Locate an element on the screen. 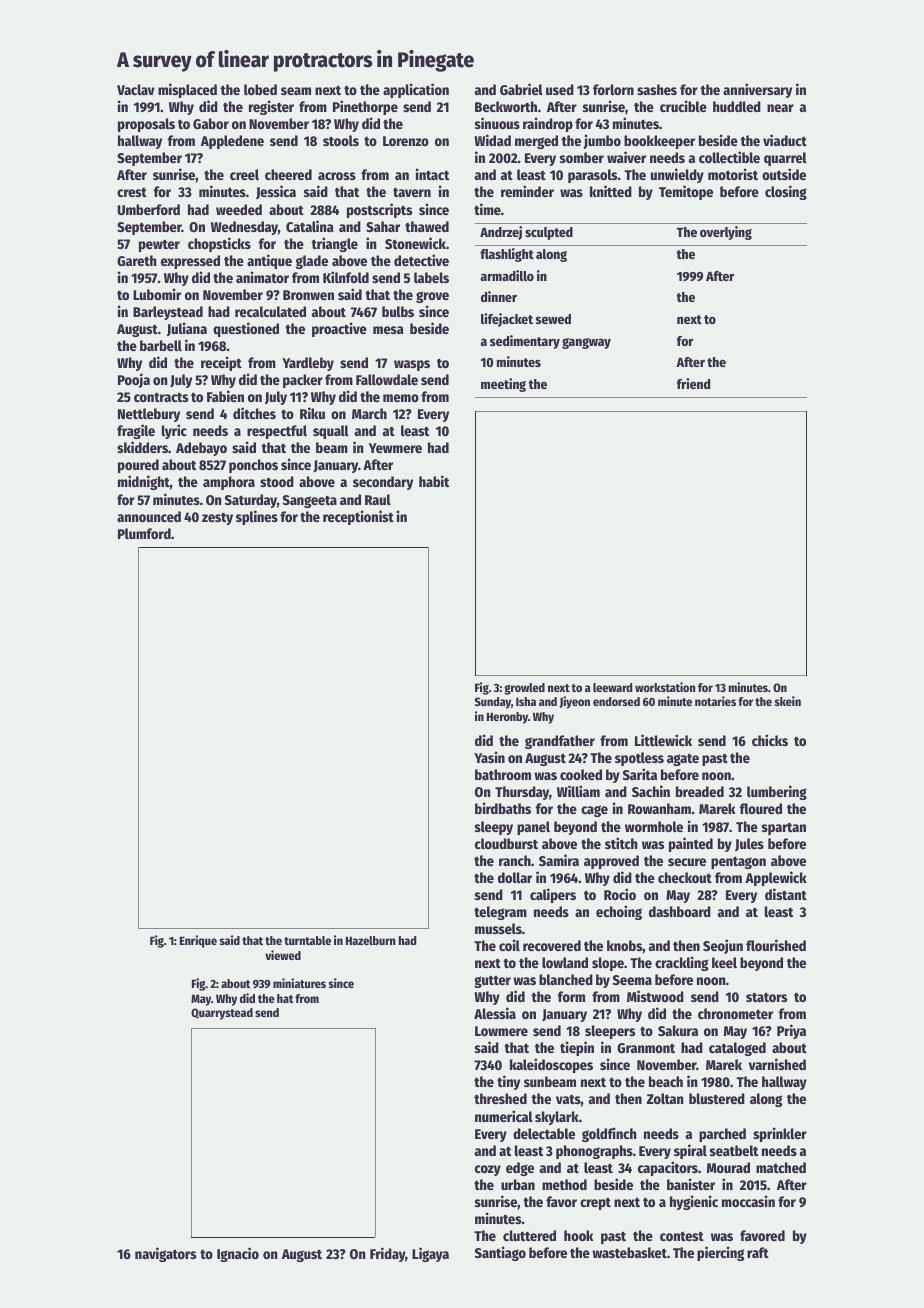 This screenshot has height=1308, width=924. Fabien is located at coordinates (225, 396).
